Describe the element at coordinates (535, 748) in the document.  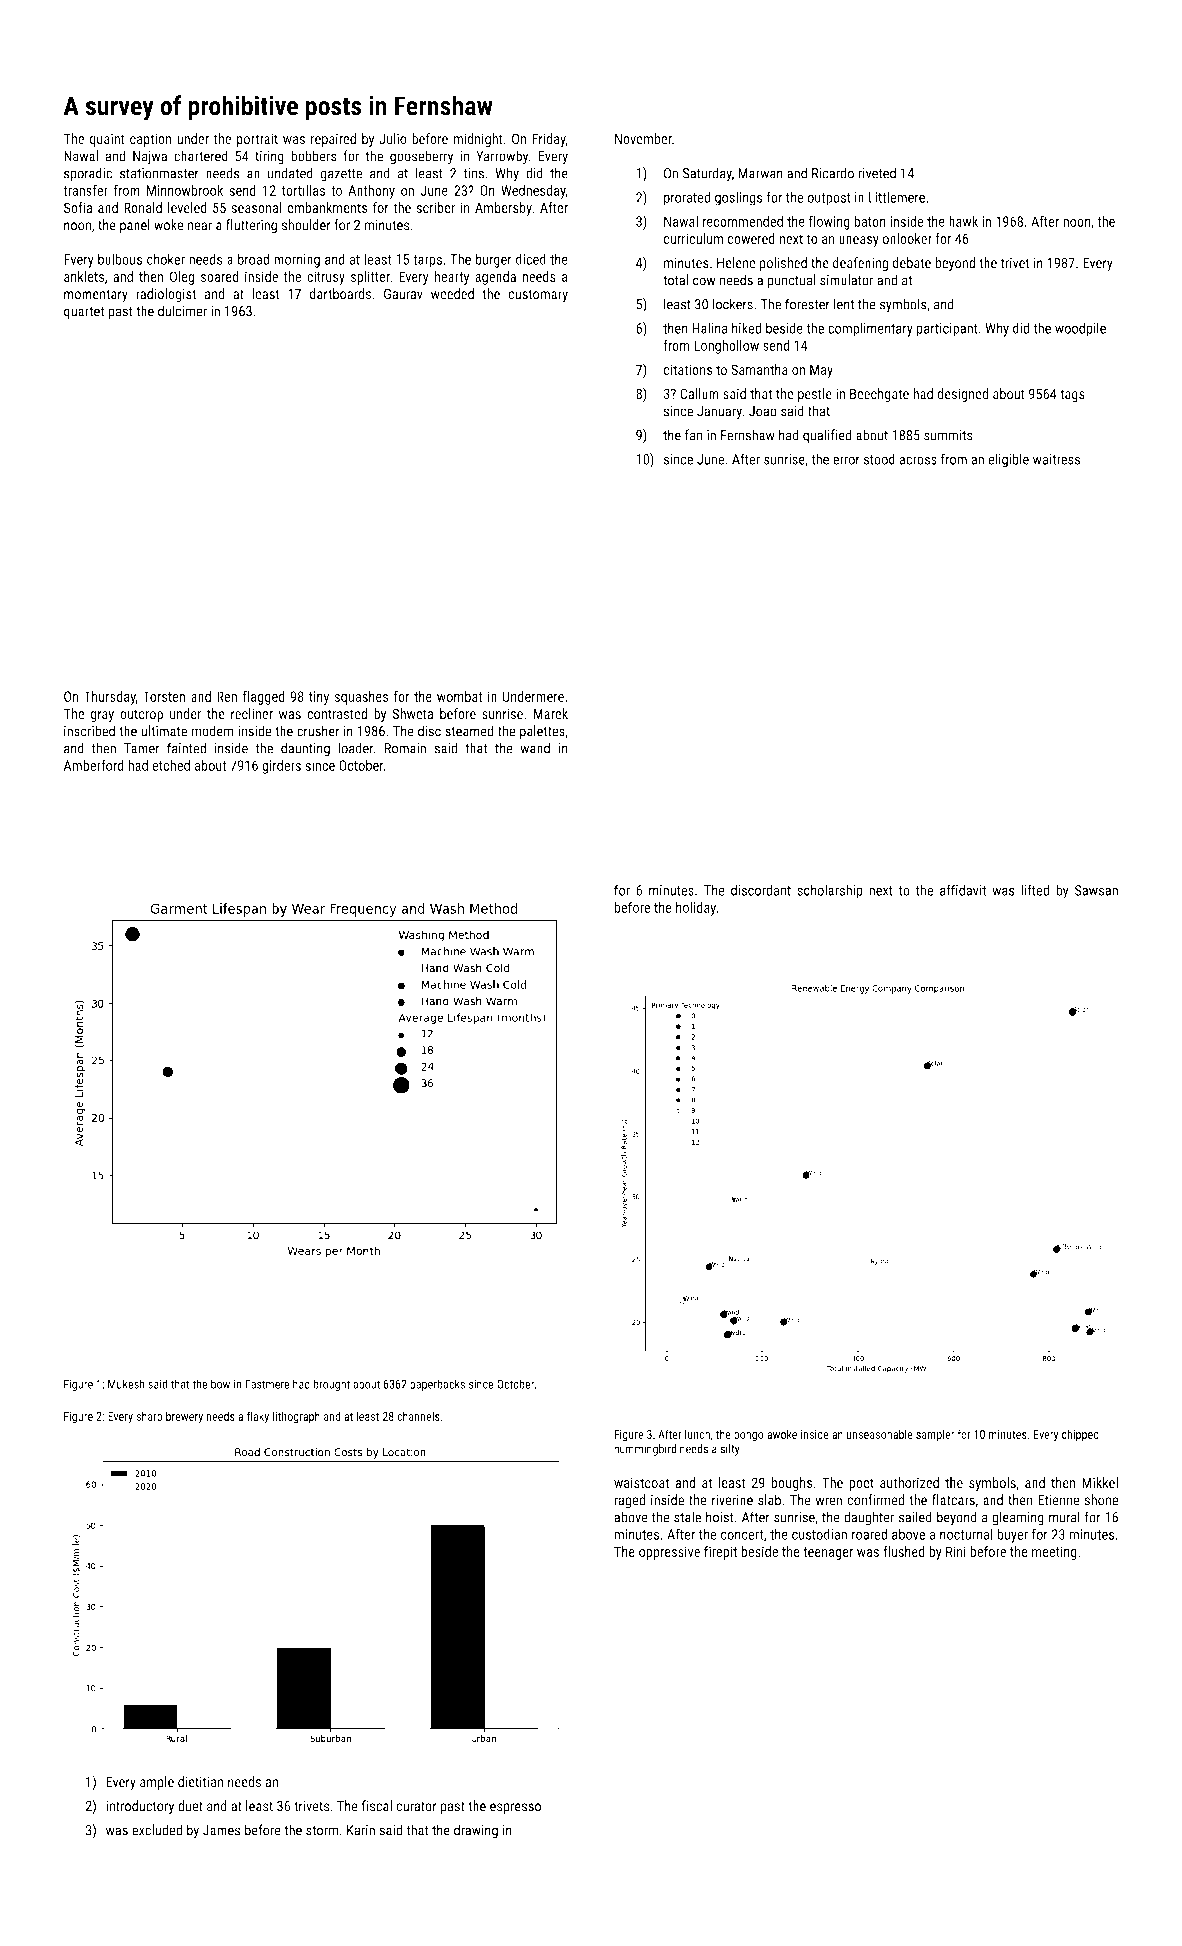
I see `wand` at that location.
